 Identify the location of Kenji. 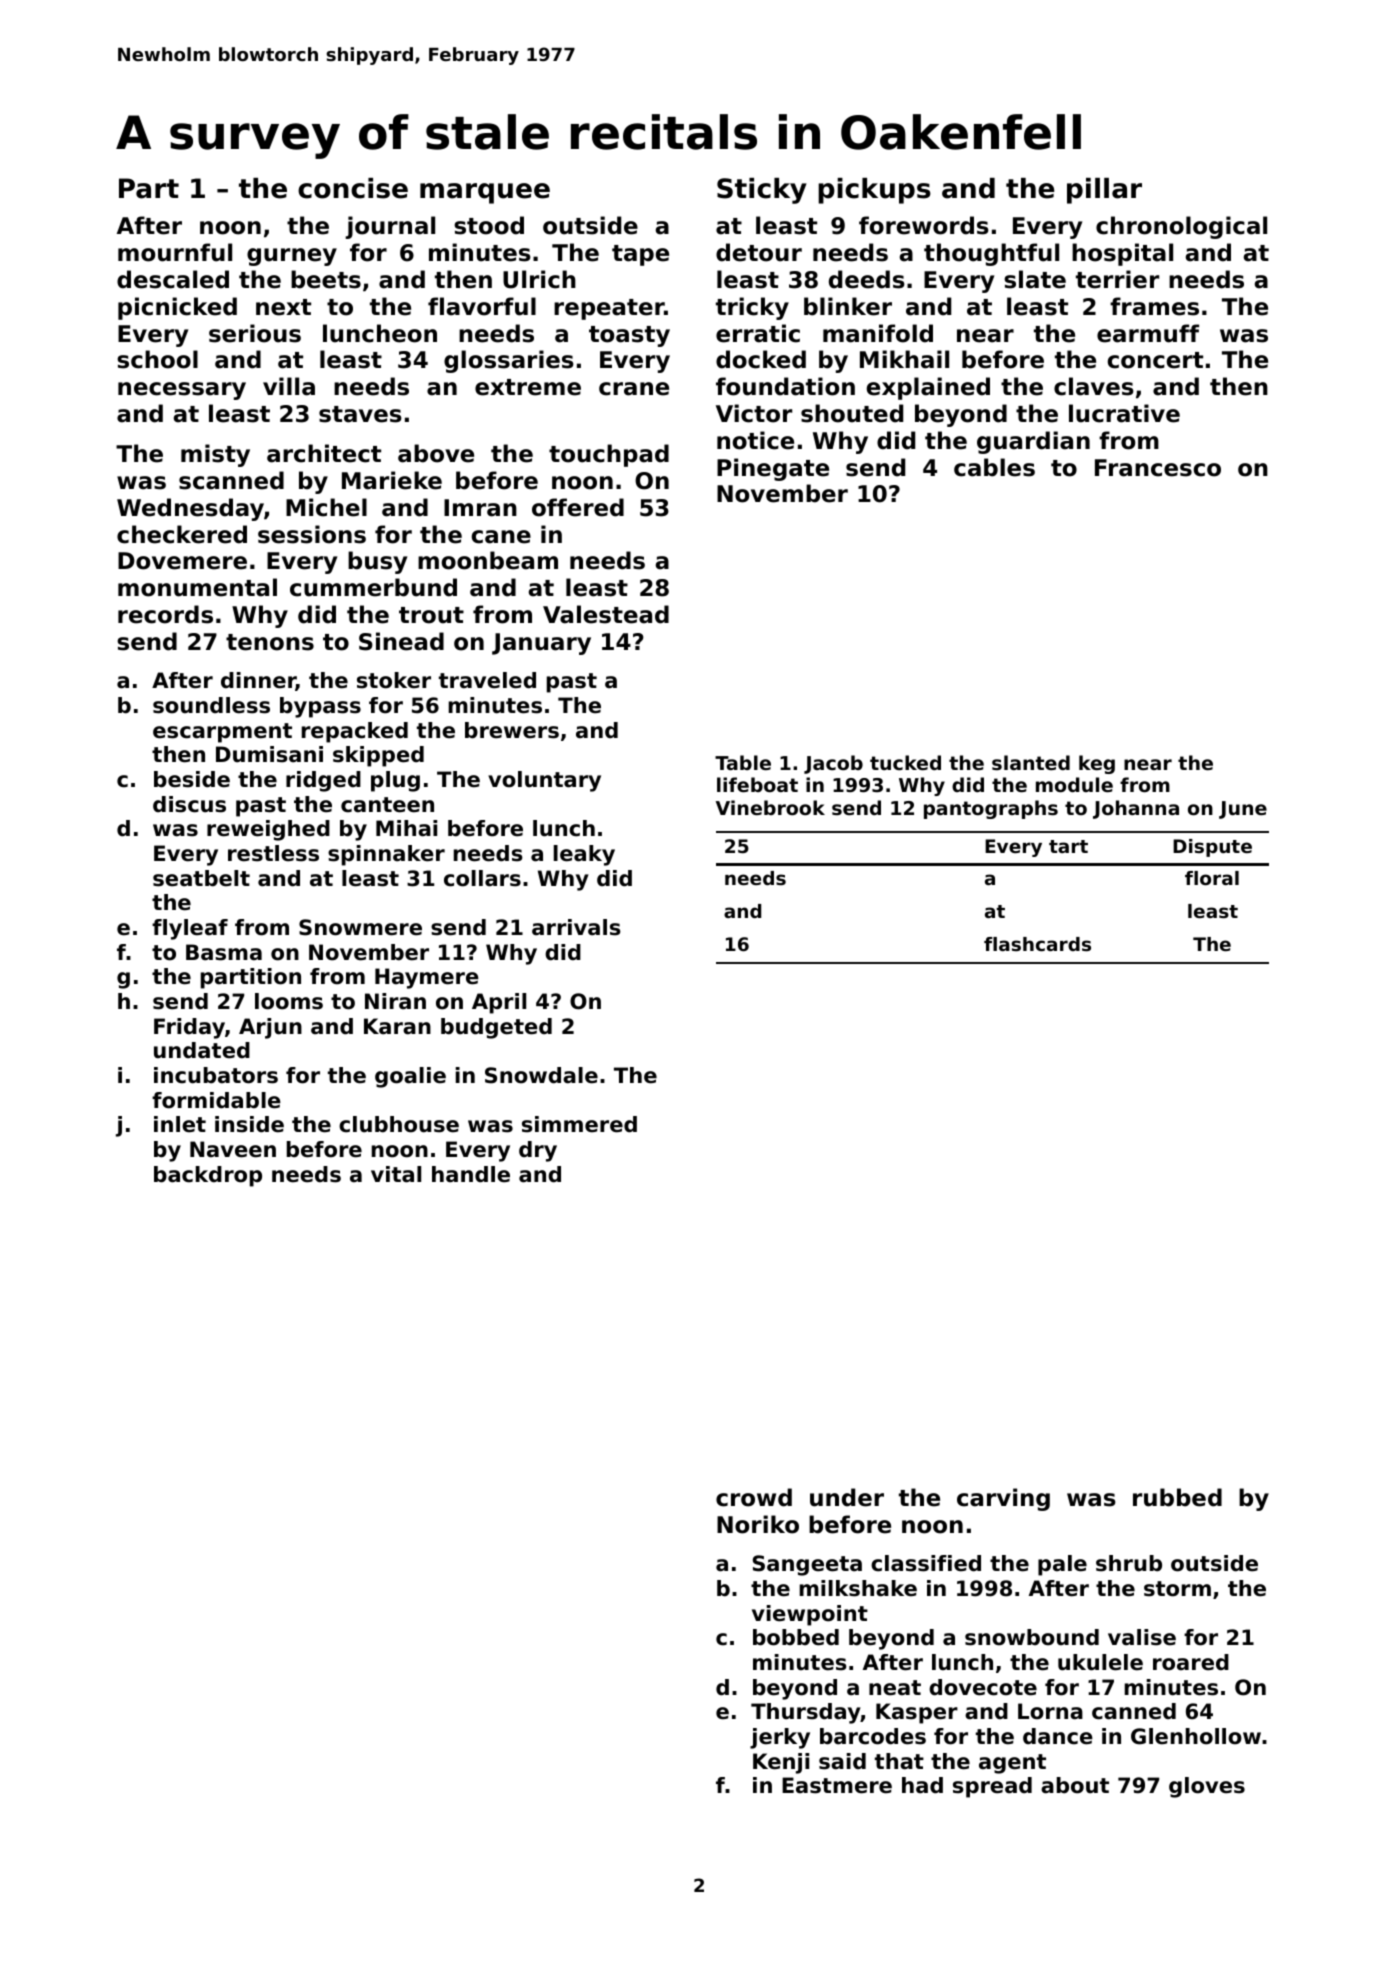
(781, 1763).
